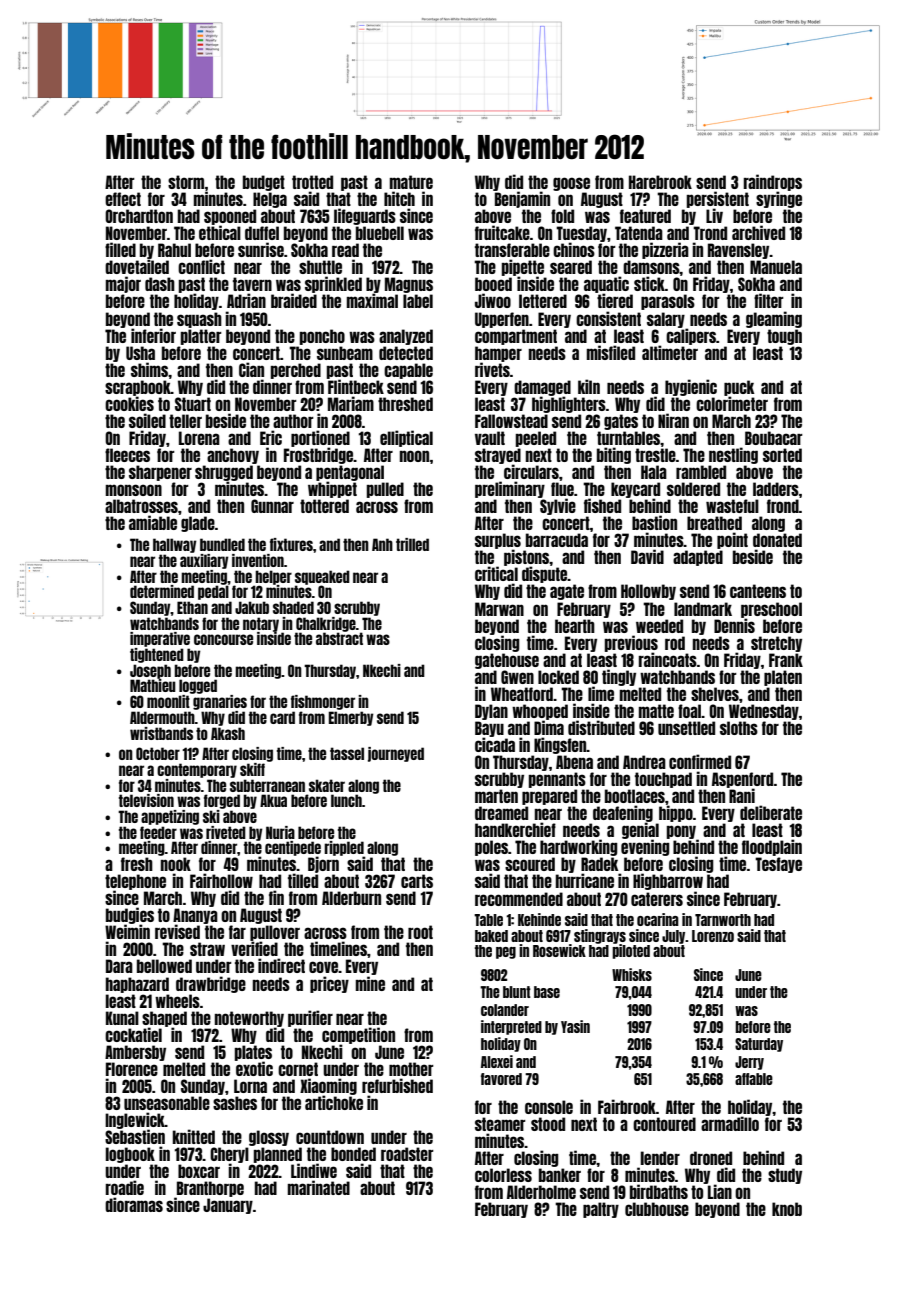  Describe the element at coordinates (758, 591) in the document. I see `canteens` at that location.
